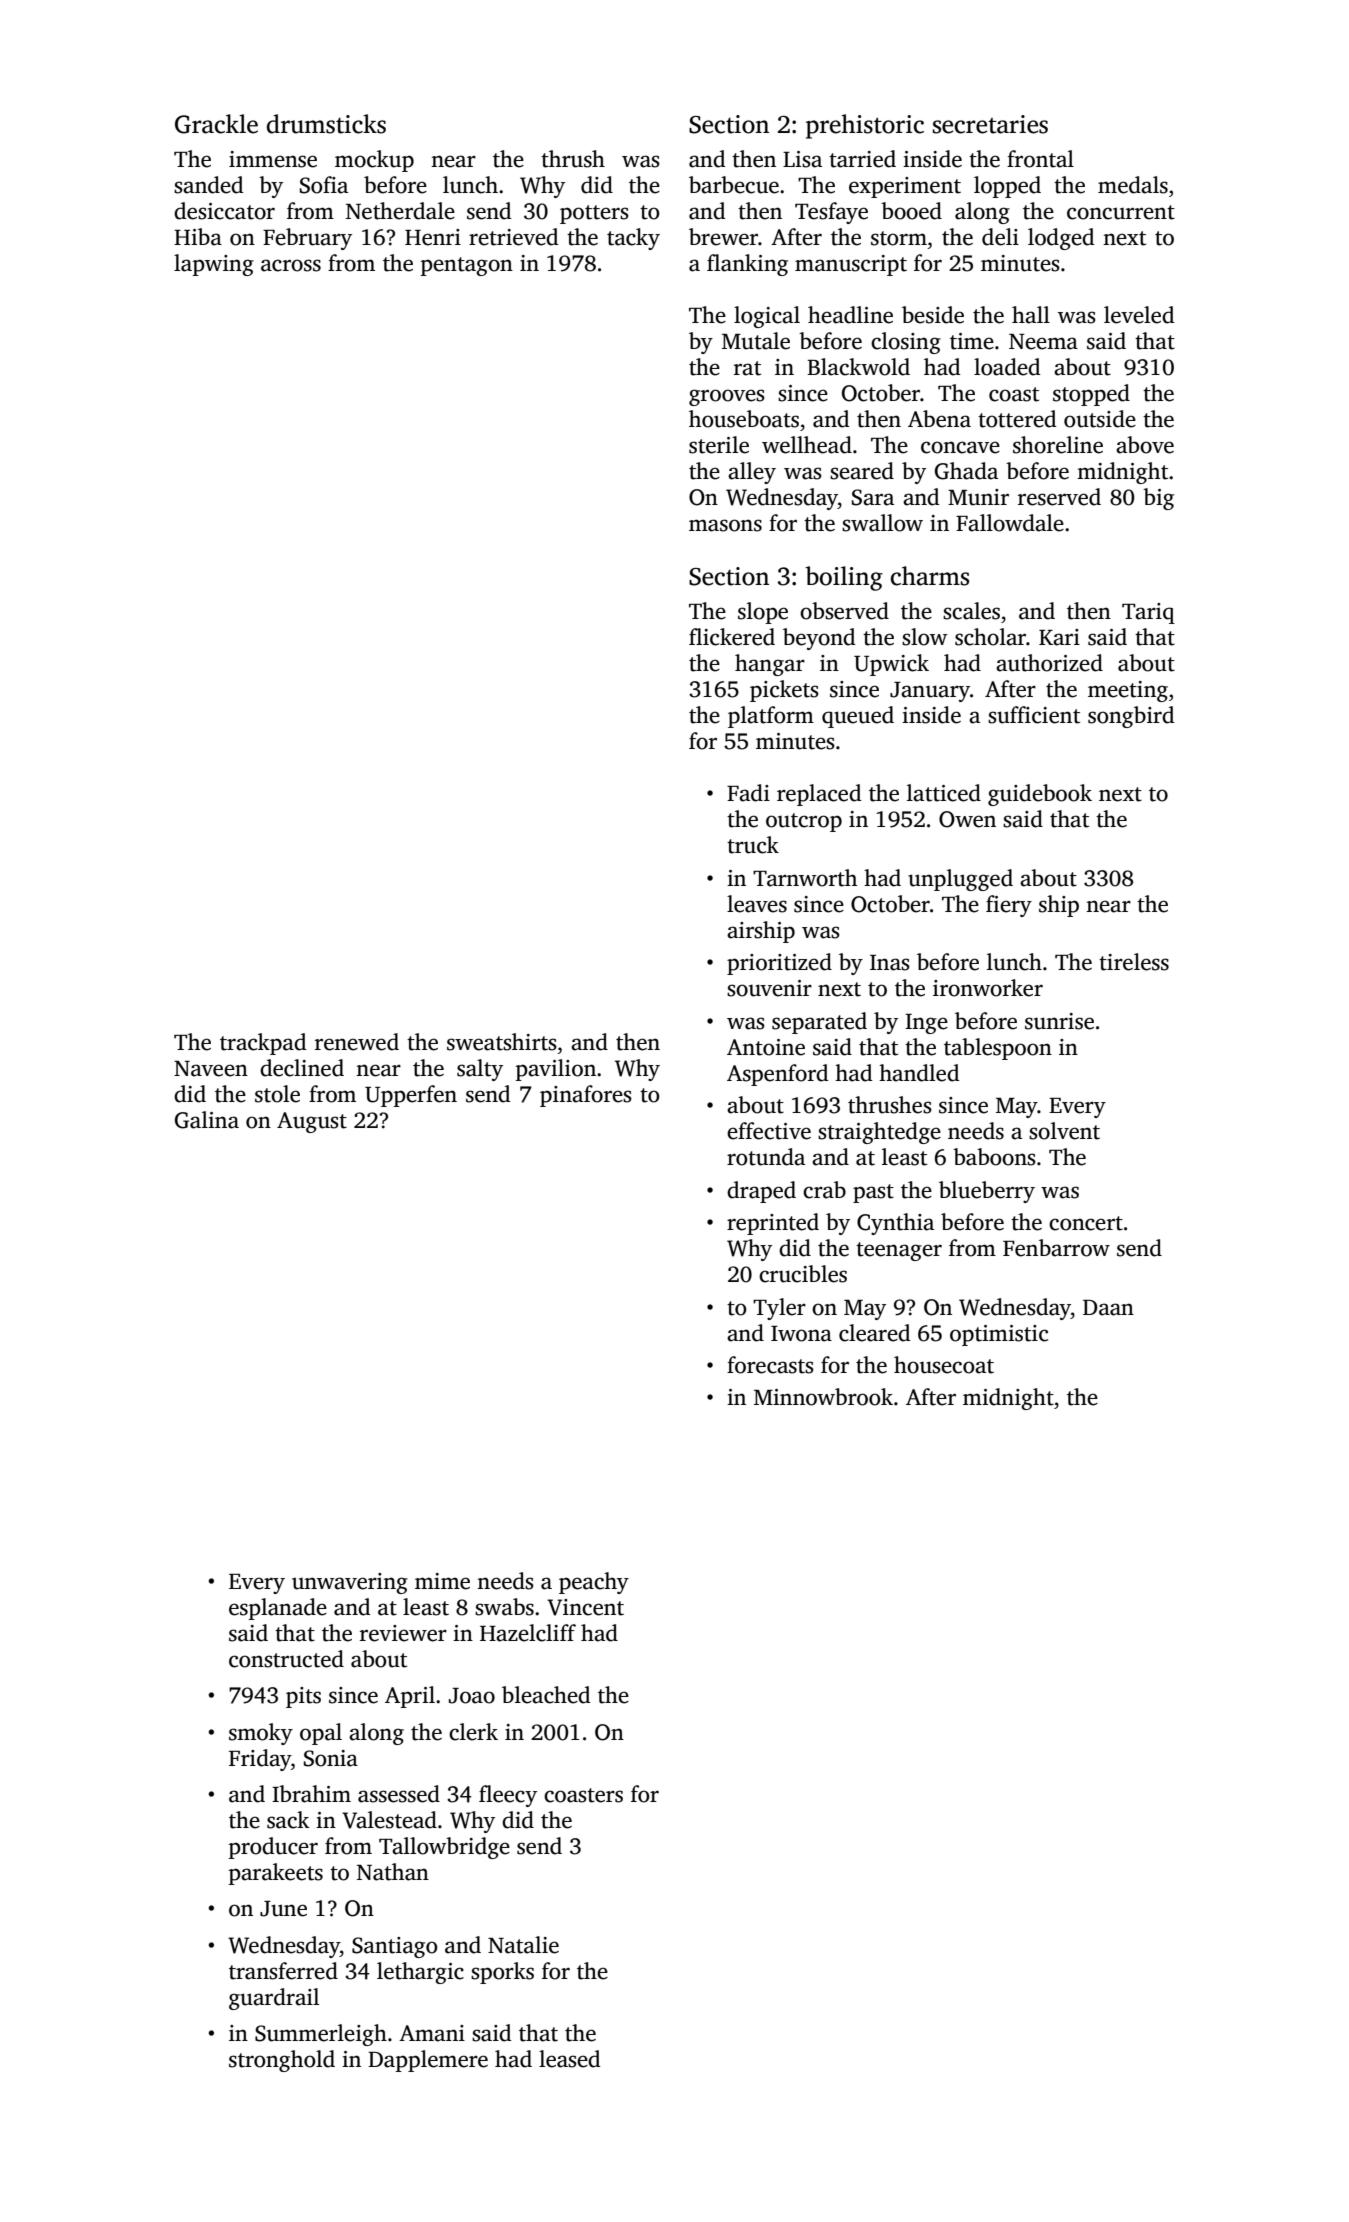  What do you see at coordinates (770, 1365) in the screenshot?
I see `forecasts` at bounding box center [770, 1365].
